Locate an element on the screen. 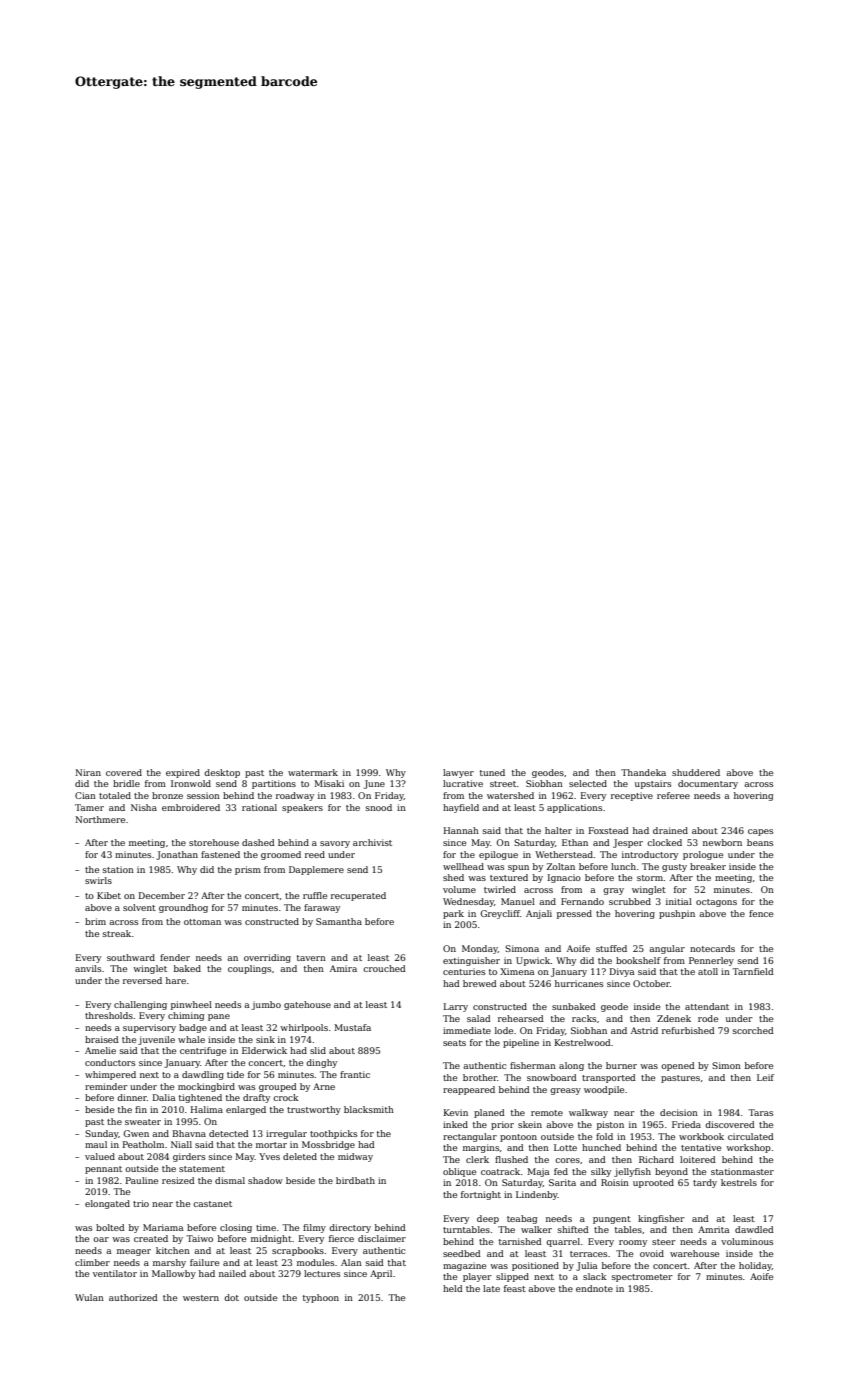 This screenshot has height=1400, width=849. session is located at coordinates (203, 795).
